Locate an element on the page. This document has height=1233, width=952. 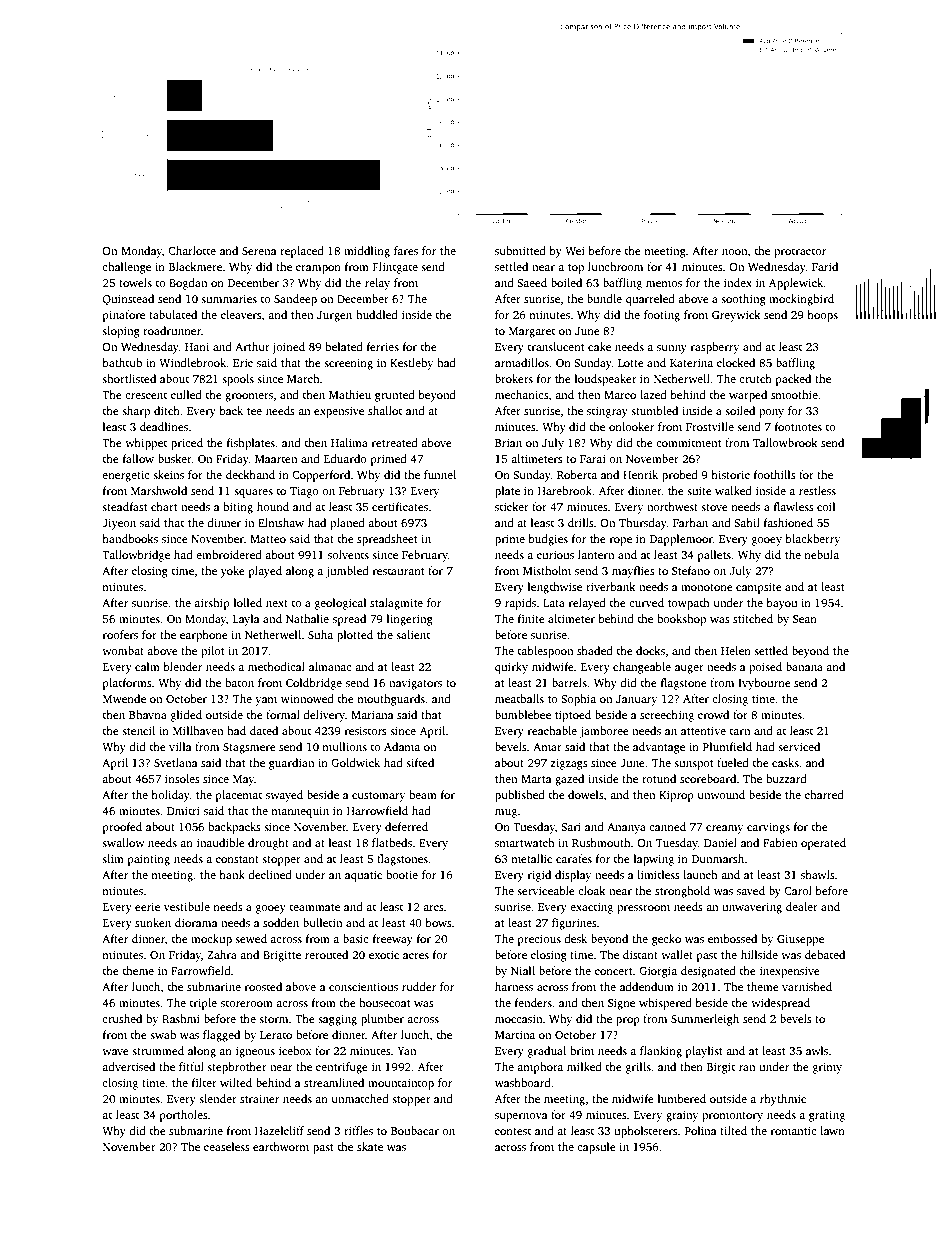
advertised is located at coordinates (128, 1066).
